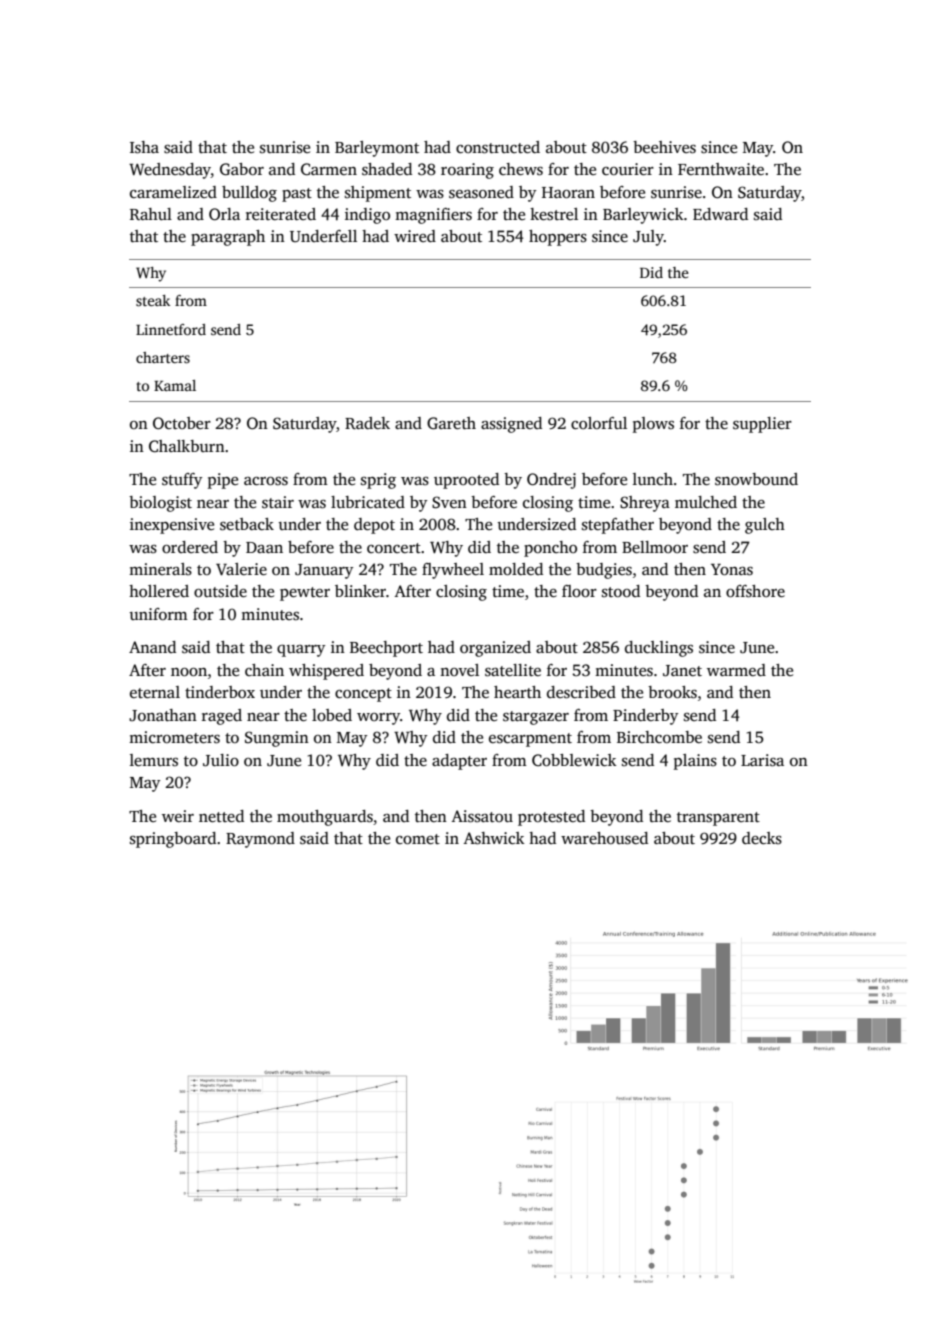  I want to click on Gabor, so click(242, 169).
